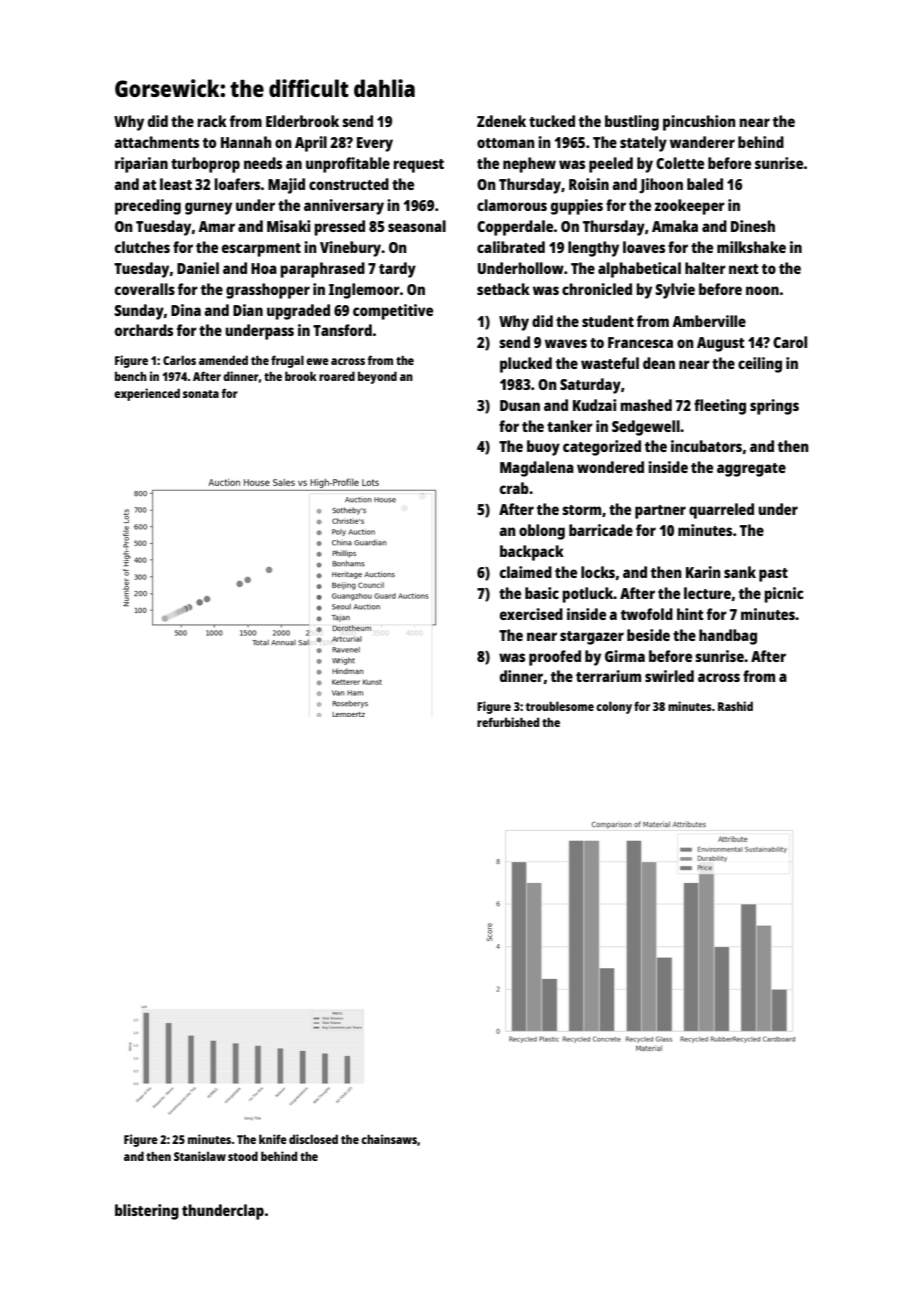 This screenshot has width=924, height=1308. Describe the element at coordinates (753, 226) in the screenshot. I see `Dinesh` at that location.
